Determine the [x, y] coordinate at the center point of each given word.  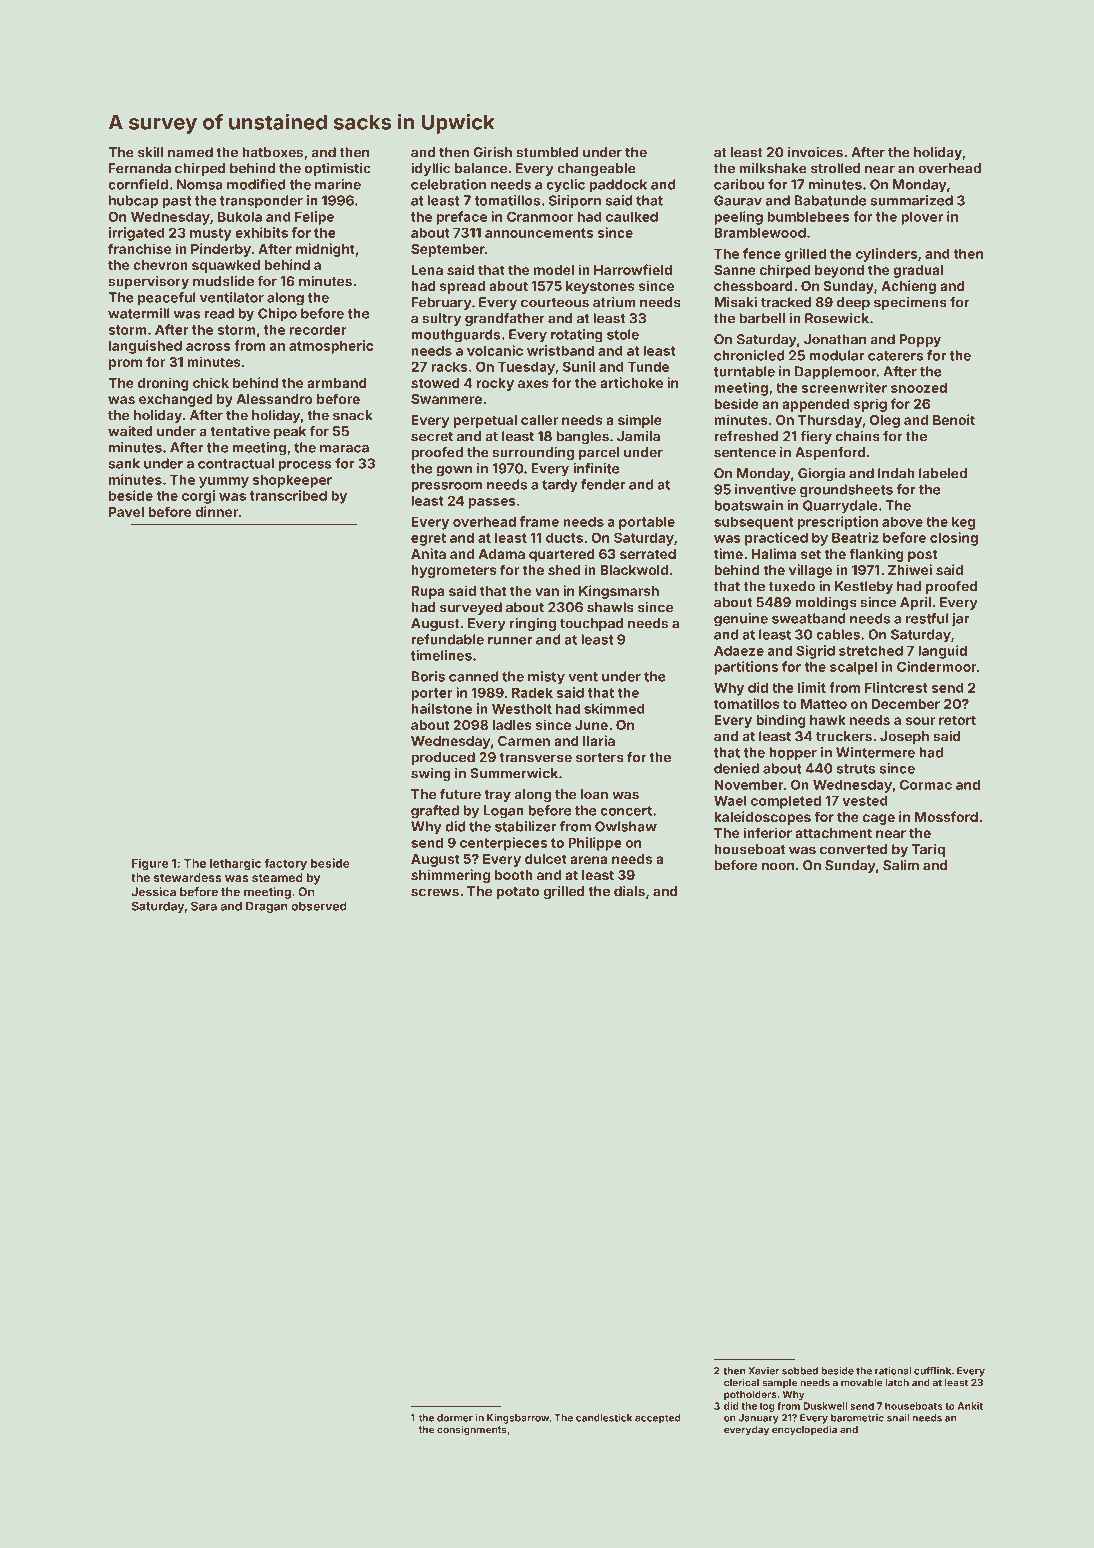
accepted [657, 1419]
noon [778, 866]
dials [629, 891]
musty [211, 234]
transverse [535, 758]
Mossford [946, 816]
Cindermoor [937, 666]
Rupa [428, 592]
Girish [492, 152]
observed [319, 906]
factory [285, 864]
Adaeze [739, 650]
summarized [912, 200]
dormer [455, 1418]
